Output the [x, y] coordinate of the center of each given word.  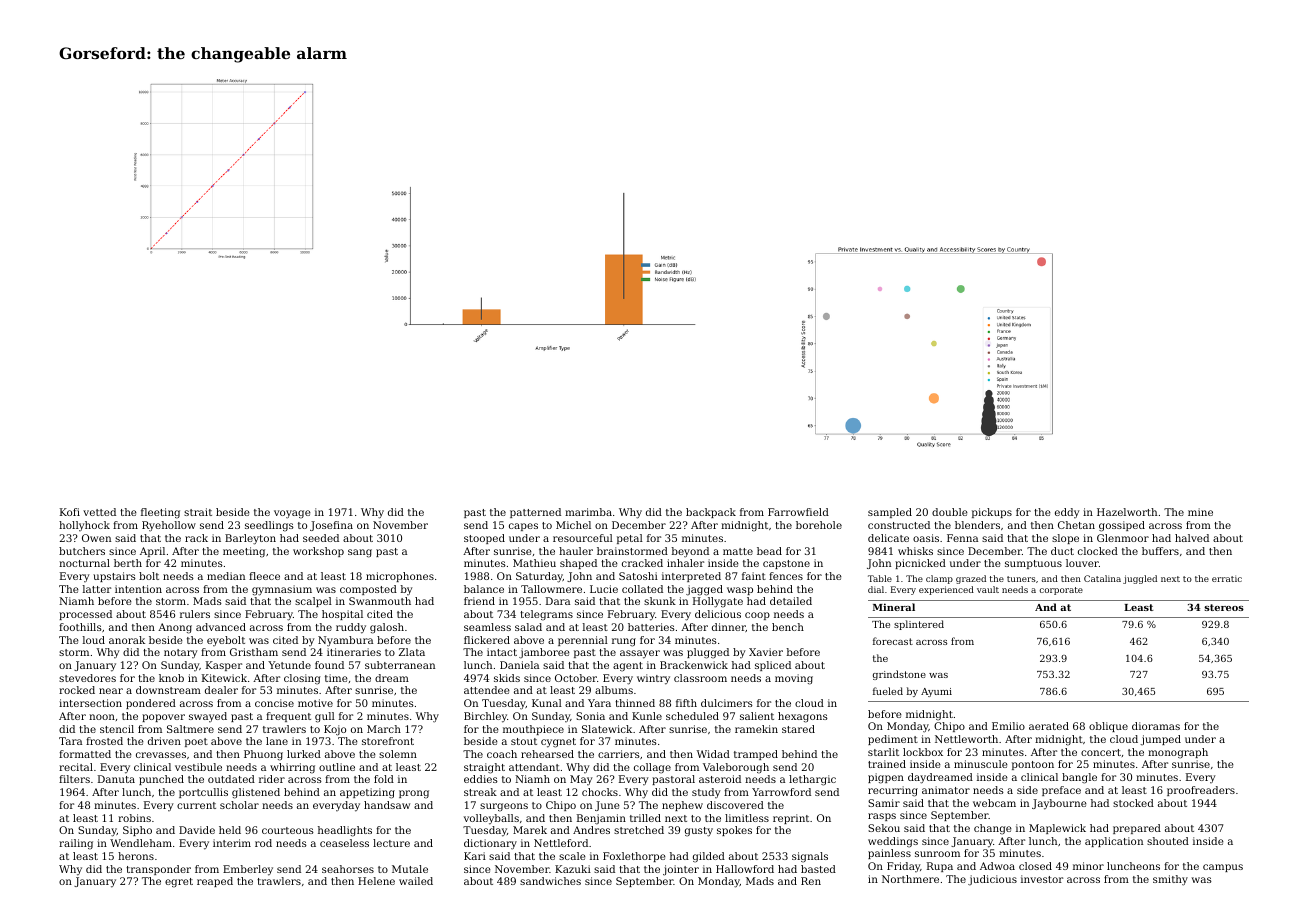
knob [171, 678]
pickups [992, 513]
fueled [888, 691]
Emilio [1008, 726]
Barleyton [250, 539]
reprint [791, 819]
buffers [1160, 551]
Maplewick [1057, 829]
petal [630, 539]
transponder [158, 870]
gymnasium [282, 590]
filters [74, 779]
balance [484, 589]
